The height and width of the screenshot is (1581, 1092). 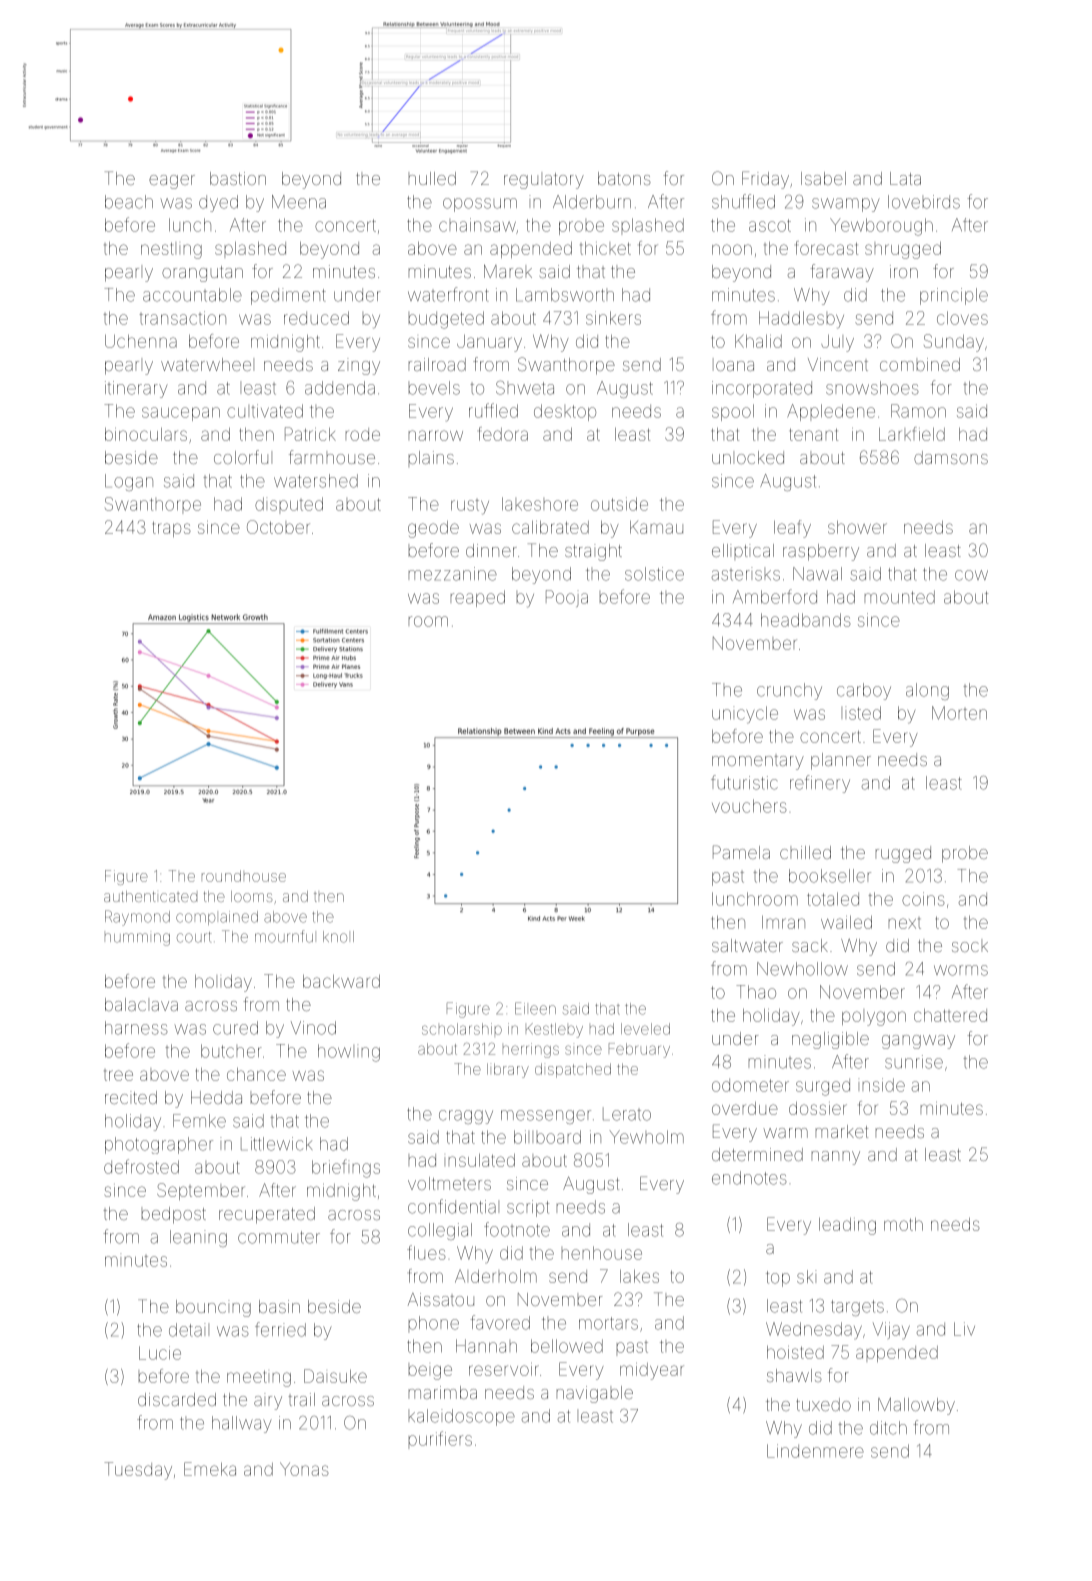 What do you see at coordinates (900, 597) in the screenshot?
I see `mounted` at bounding box center [900, 597].
